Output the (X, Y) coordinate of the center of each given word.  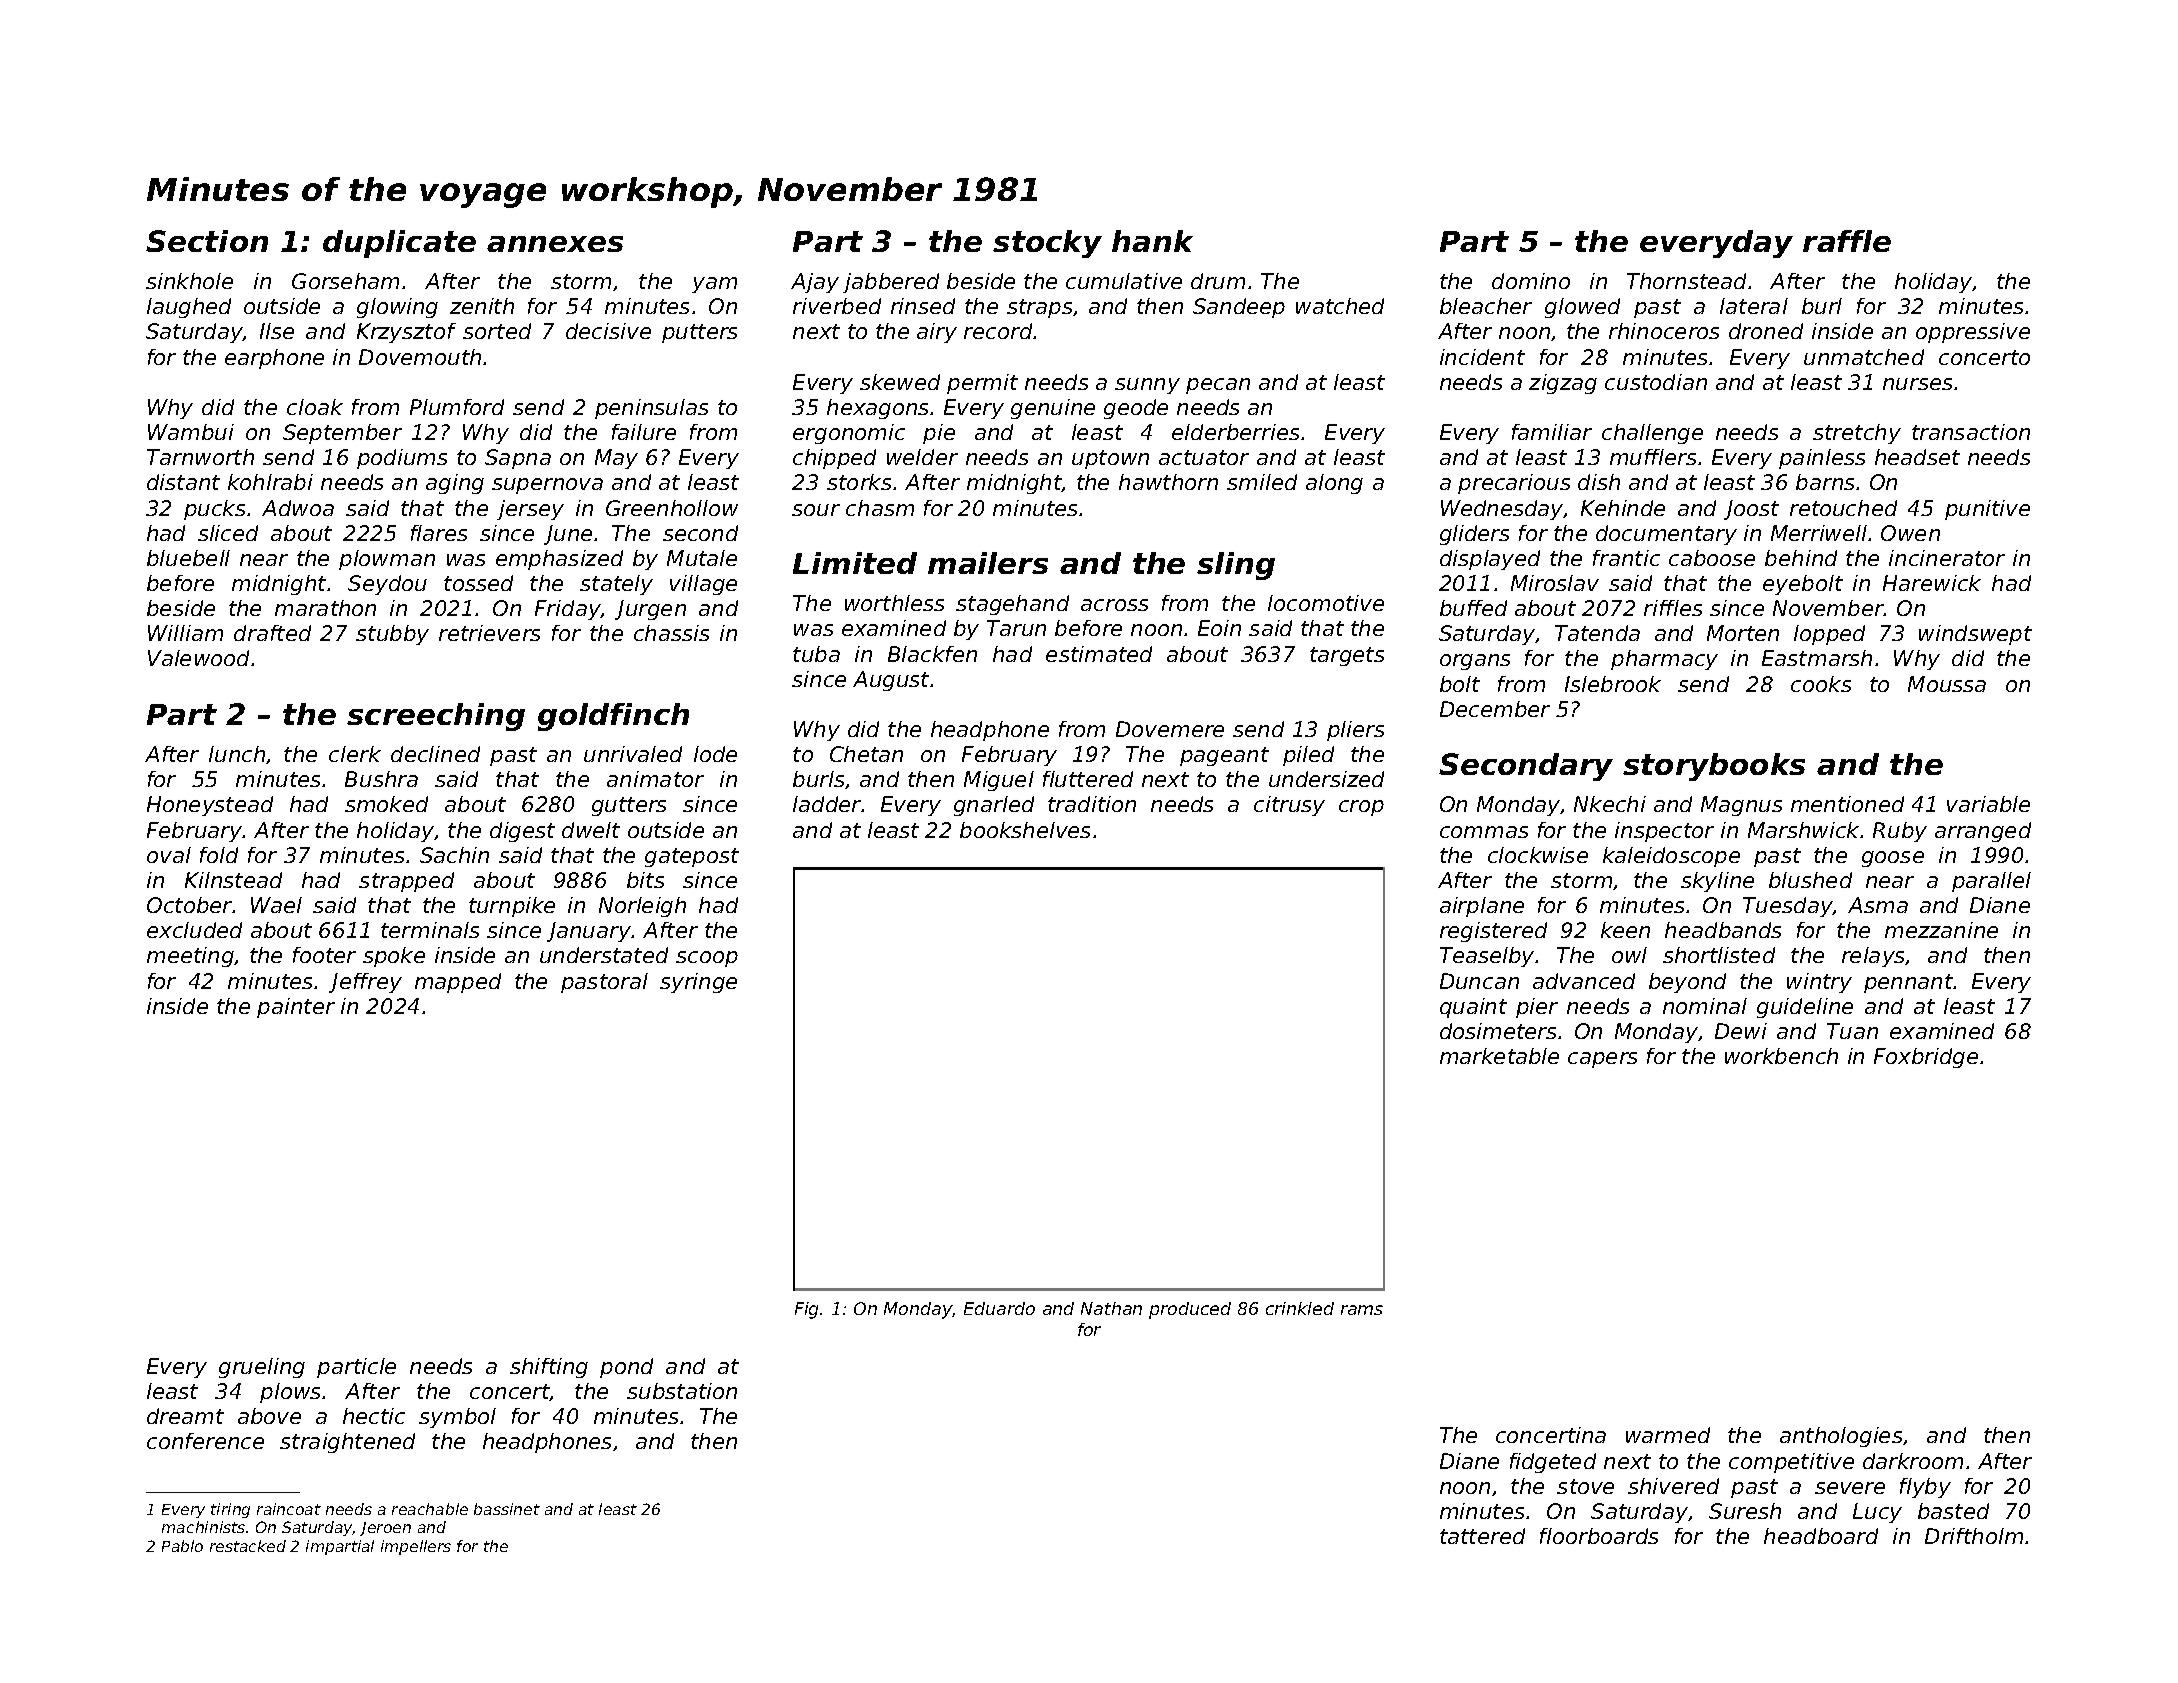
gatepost (692, 857)
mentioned (1847, 804)
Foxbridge (1926, 1058)
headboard (1821, 1536)
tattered (1482, 1536)
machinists (203, 1527)
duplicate (399, 244)
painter (296, 1008)
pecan (1218, 386)
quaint (1473, 1008)
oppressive (1973, 333)
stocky (1047, 244)
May (616, 459)
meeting (190, 957)
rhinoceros (1664, 331)
